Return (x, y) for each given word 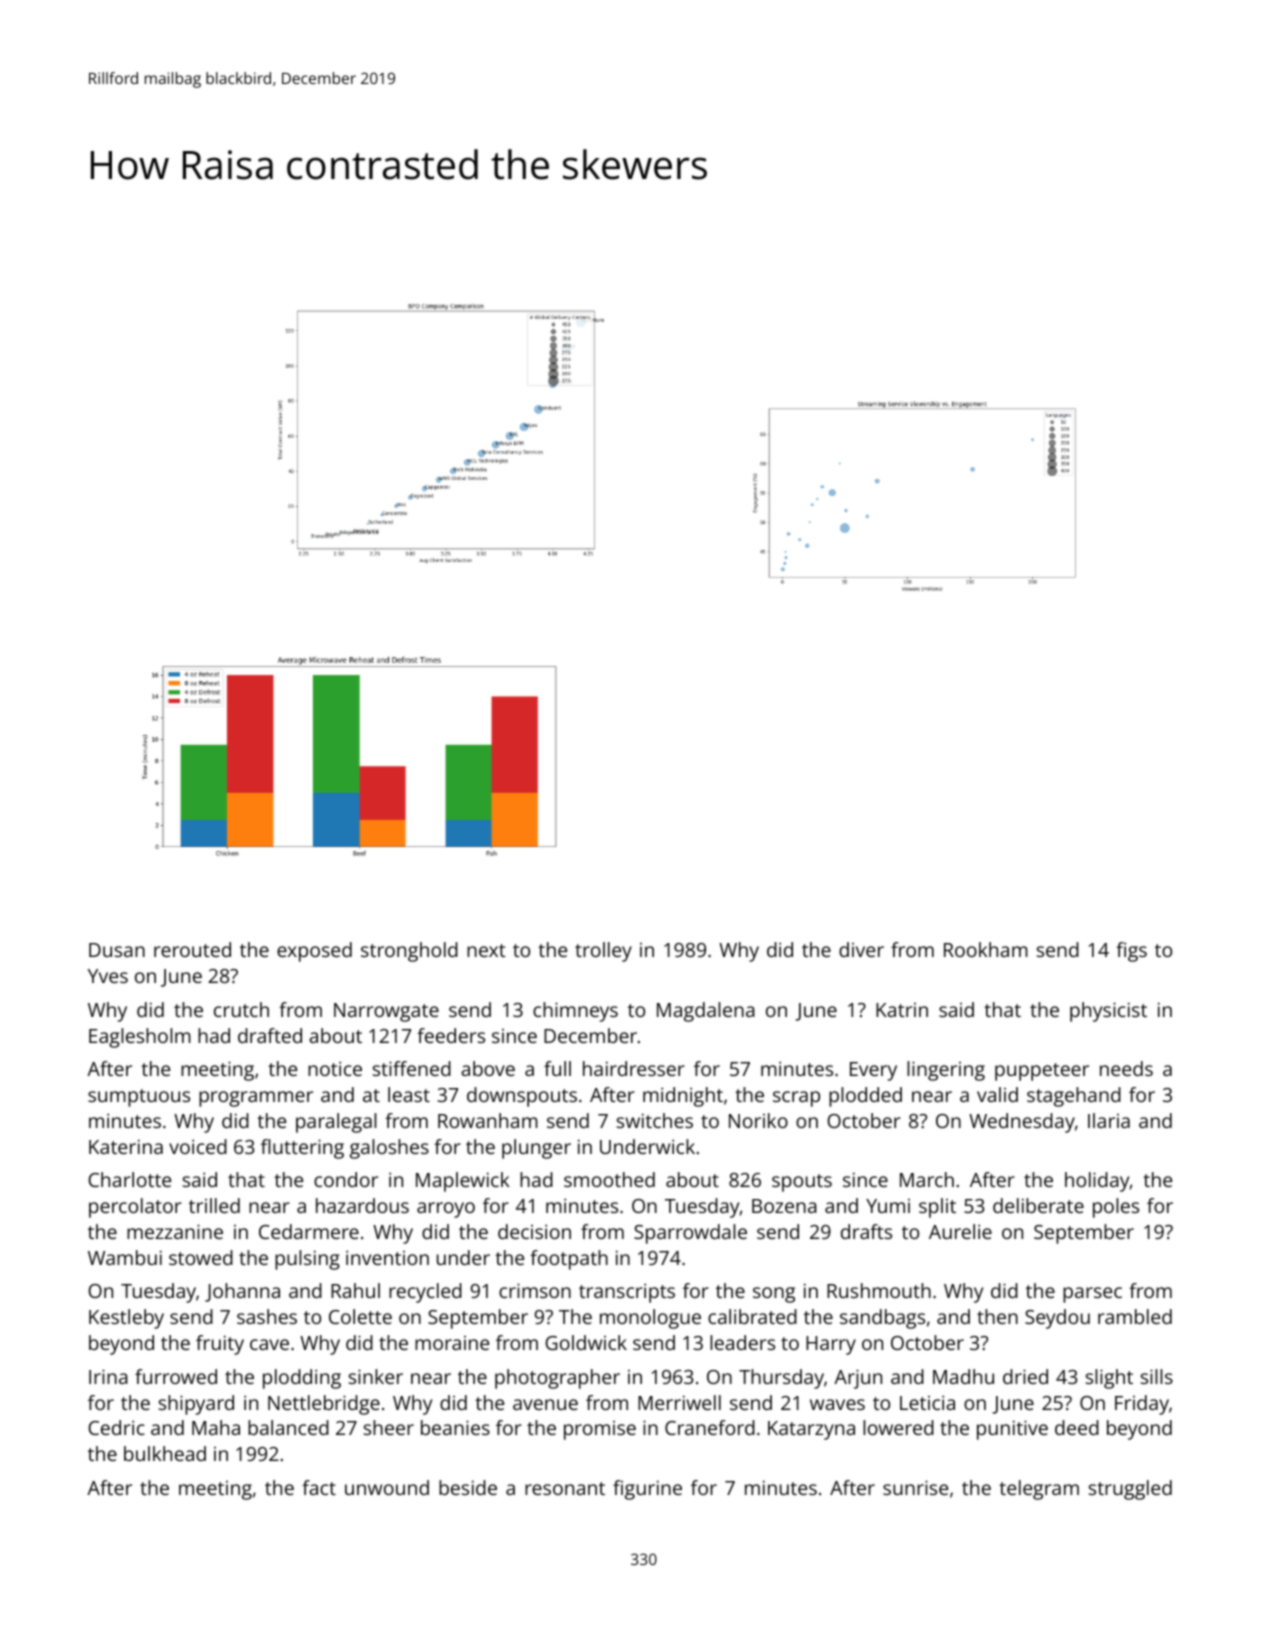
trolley (603, 952)
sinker (376, 1376)
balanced (288, 1427)
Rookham (986, 949)
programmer (256, 1099)
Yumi (888, 1206)
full (557, 1068)
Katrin (902, 1010)
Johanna (242, 1292)
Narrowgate (386, 1012)
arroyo (446, 1210)
